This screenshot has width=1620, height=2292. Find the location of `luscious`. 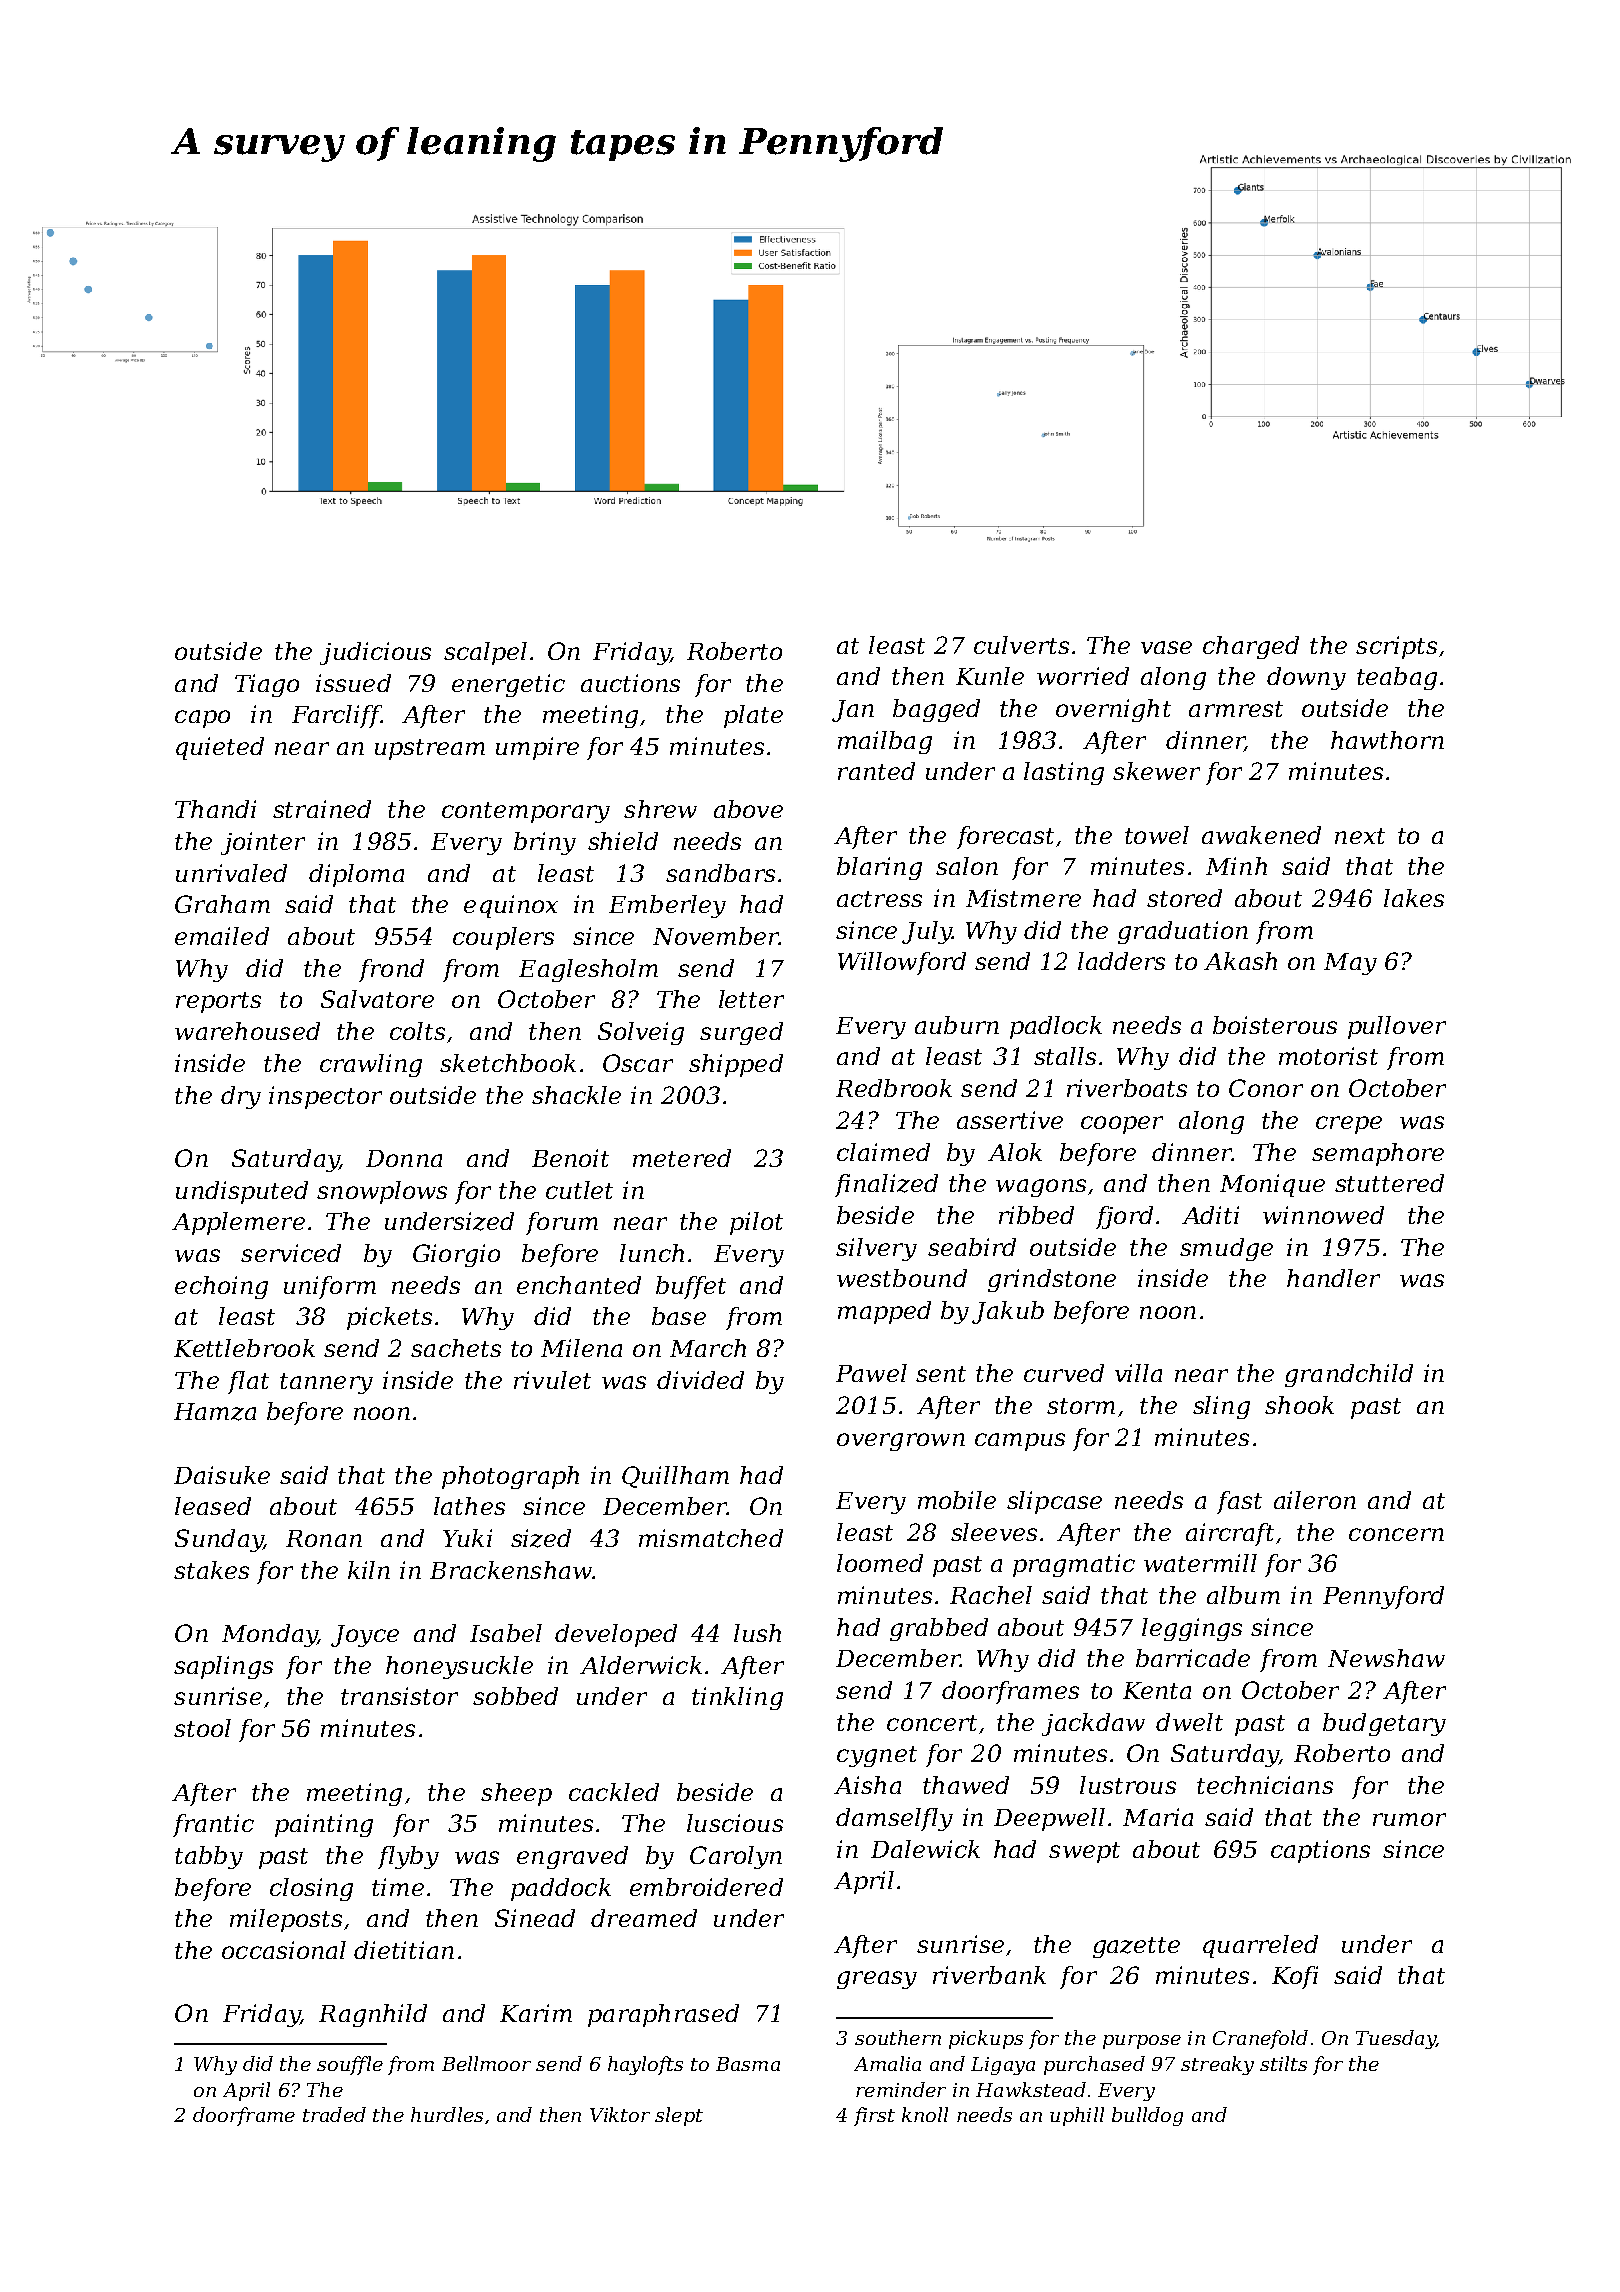

luscious is located at coordinates (735, 1823).
